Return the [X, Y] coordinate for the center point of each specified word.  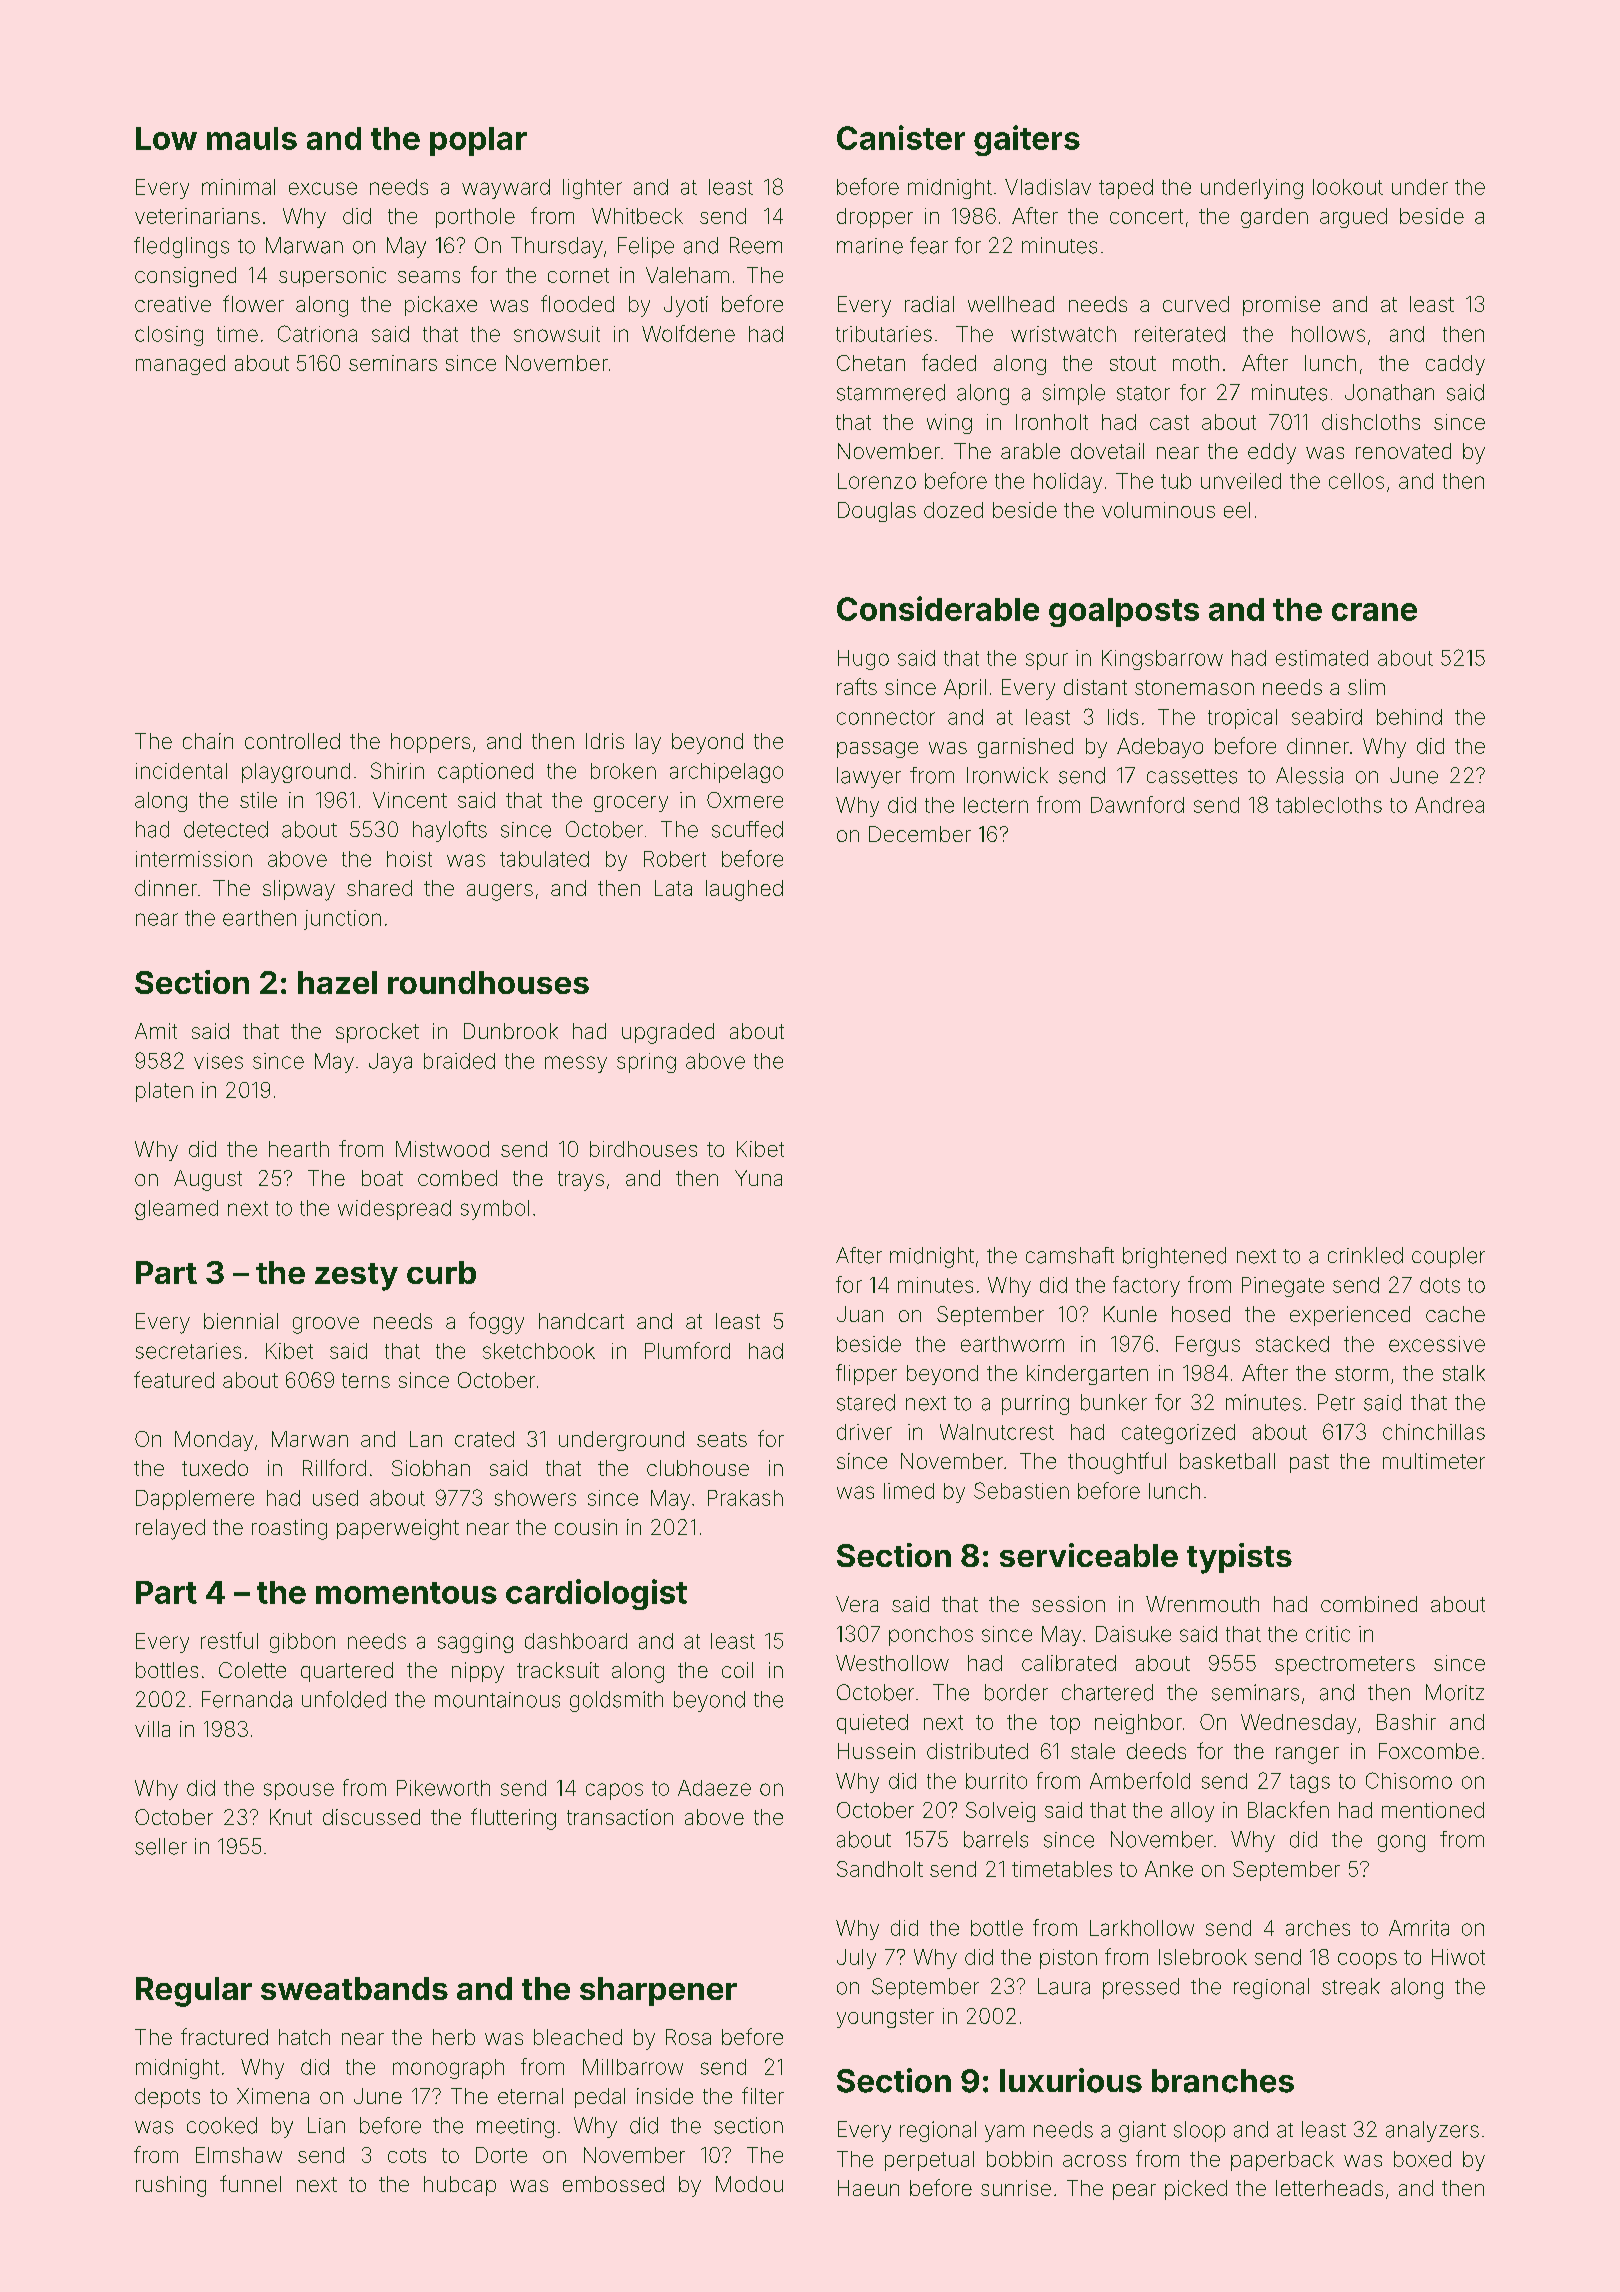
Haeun [868, 2188]
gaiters [1027, 140]
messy [576, 1064]
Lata [673, 888]
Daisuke [1133, 1634]
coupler [1448, 1257]
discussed [371, 1817]
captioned [485, 773]
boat [382, 1178]
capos [614, 1791]
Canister [901, 137]
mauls [252, 138]
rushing [171, 2186]
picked [1196, 2190]
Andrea [1449, 805]
